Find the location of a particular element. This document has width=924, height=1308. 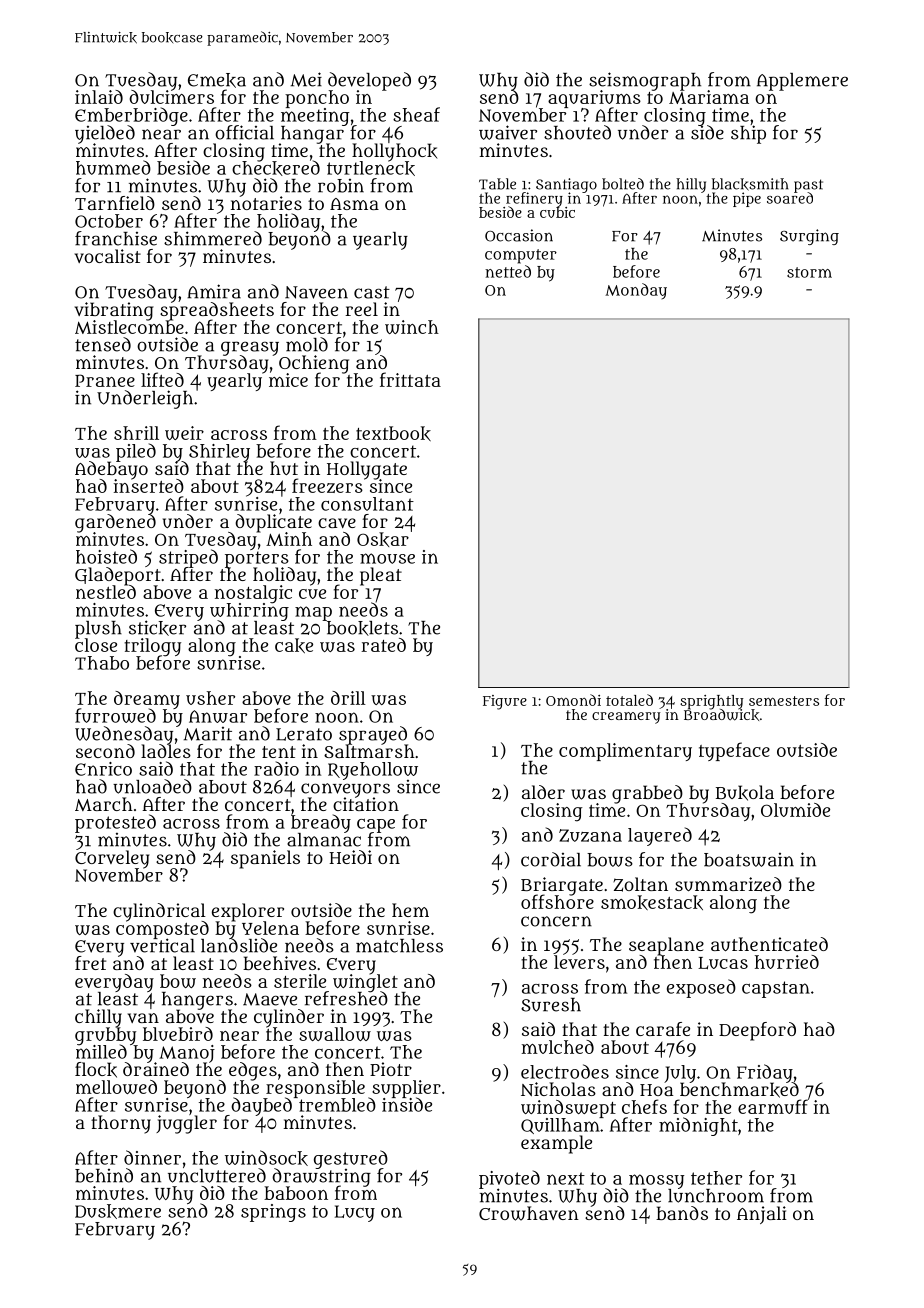

ship is located at coordinates (748, 134).
